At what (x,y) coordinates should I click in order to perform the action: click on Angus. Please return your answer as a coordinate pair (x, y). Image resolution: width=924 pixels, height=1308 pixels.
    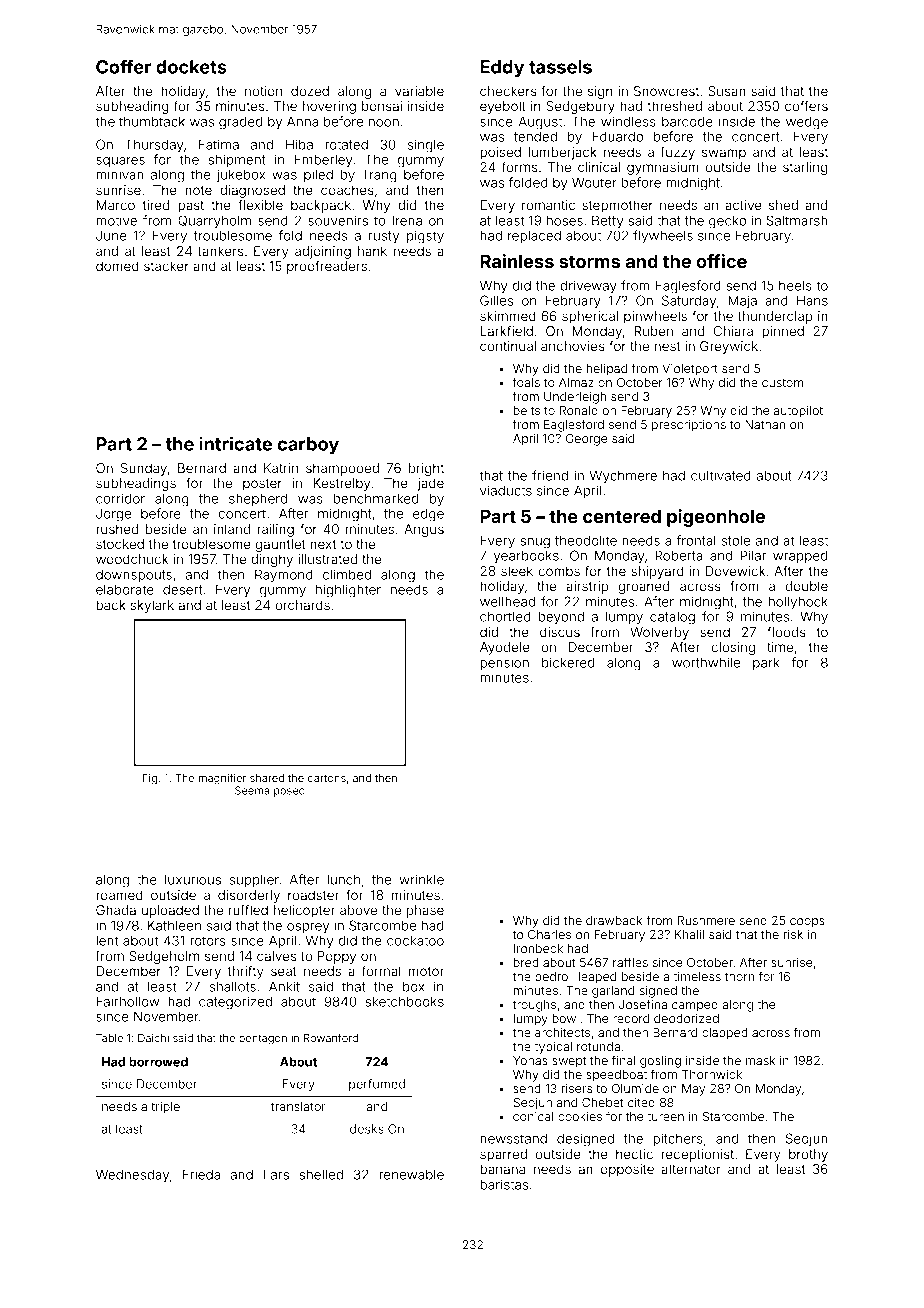
    Looking at the image, I should click on (424, 530).
